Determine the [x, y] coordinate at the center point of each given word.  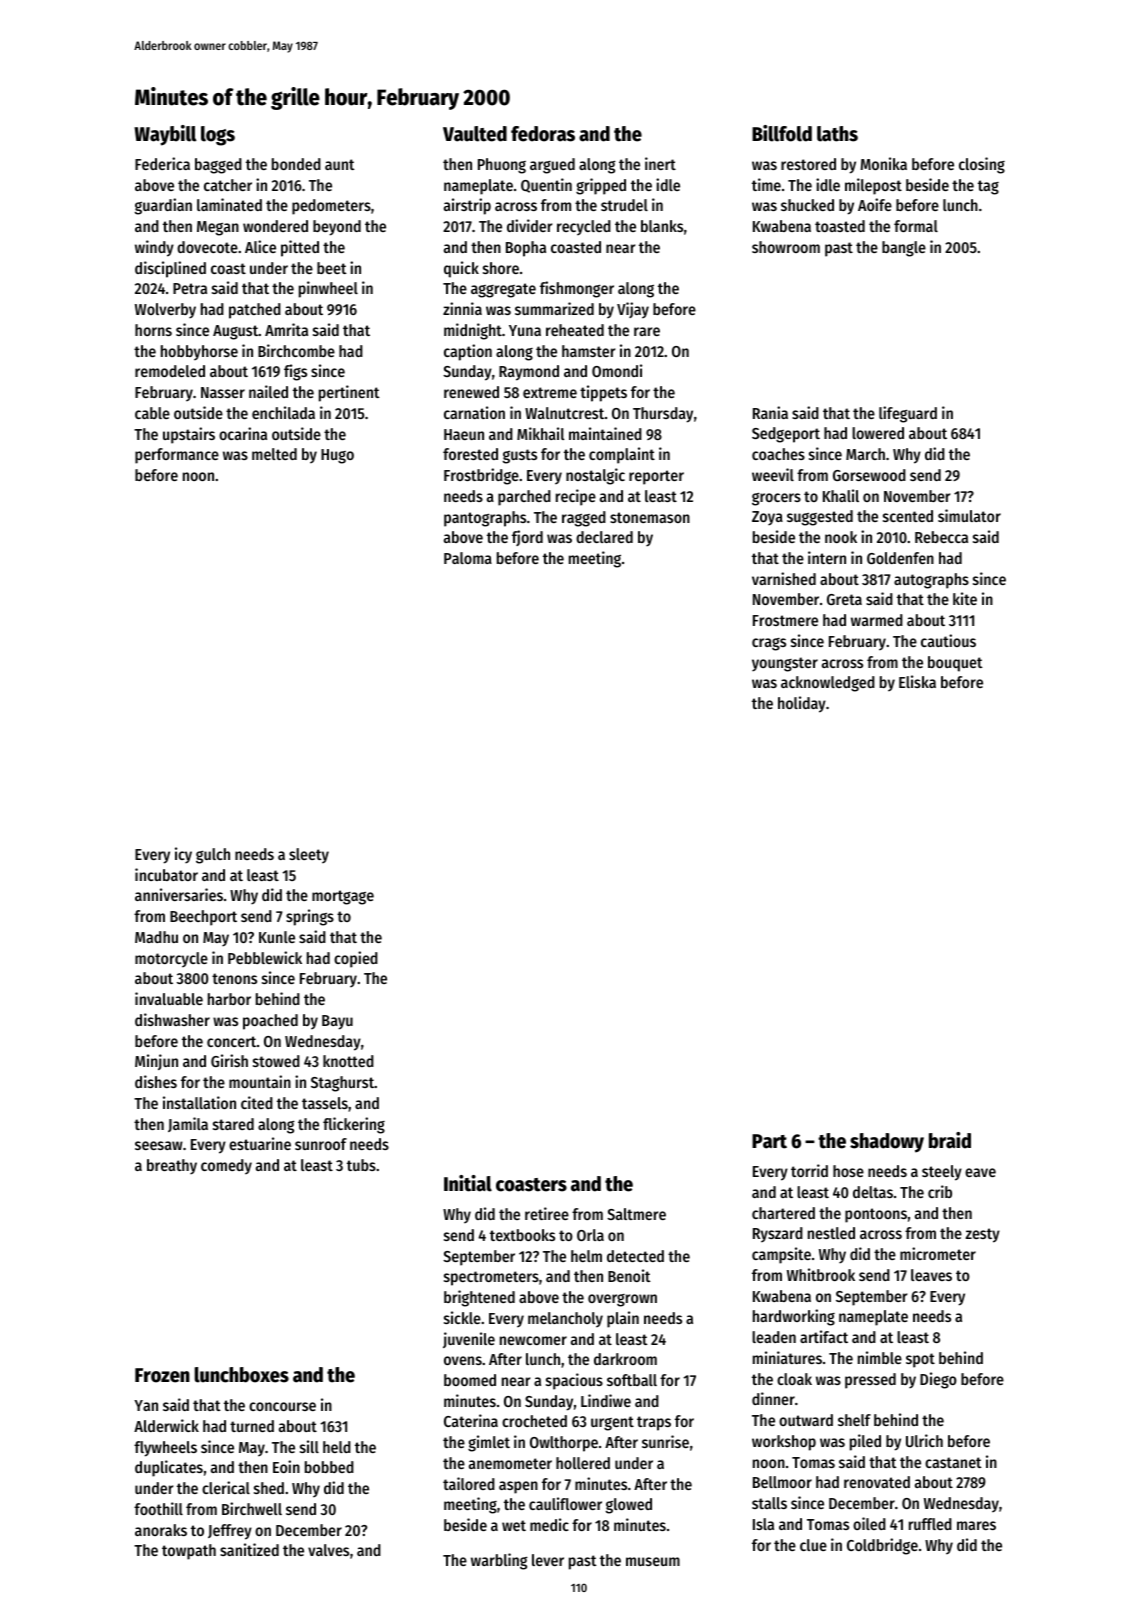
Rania [770, 412]
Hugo [337, 456]
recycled [584, 228]
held [337, 1447]
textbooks [522, 1235]
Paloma [468, 558]
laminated [229, 204]
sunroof [321, 1144]
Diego [938, 1380]
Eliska [917, 681]
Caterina [471, 1420]
